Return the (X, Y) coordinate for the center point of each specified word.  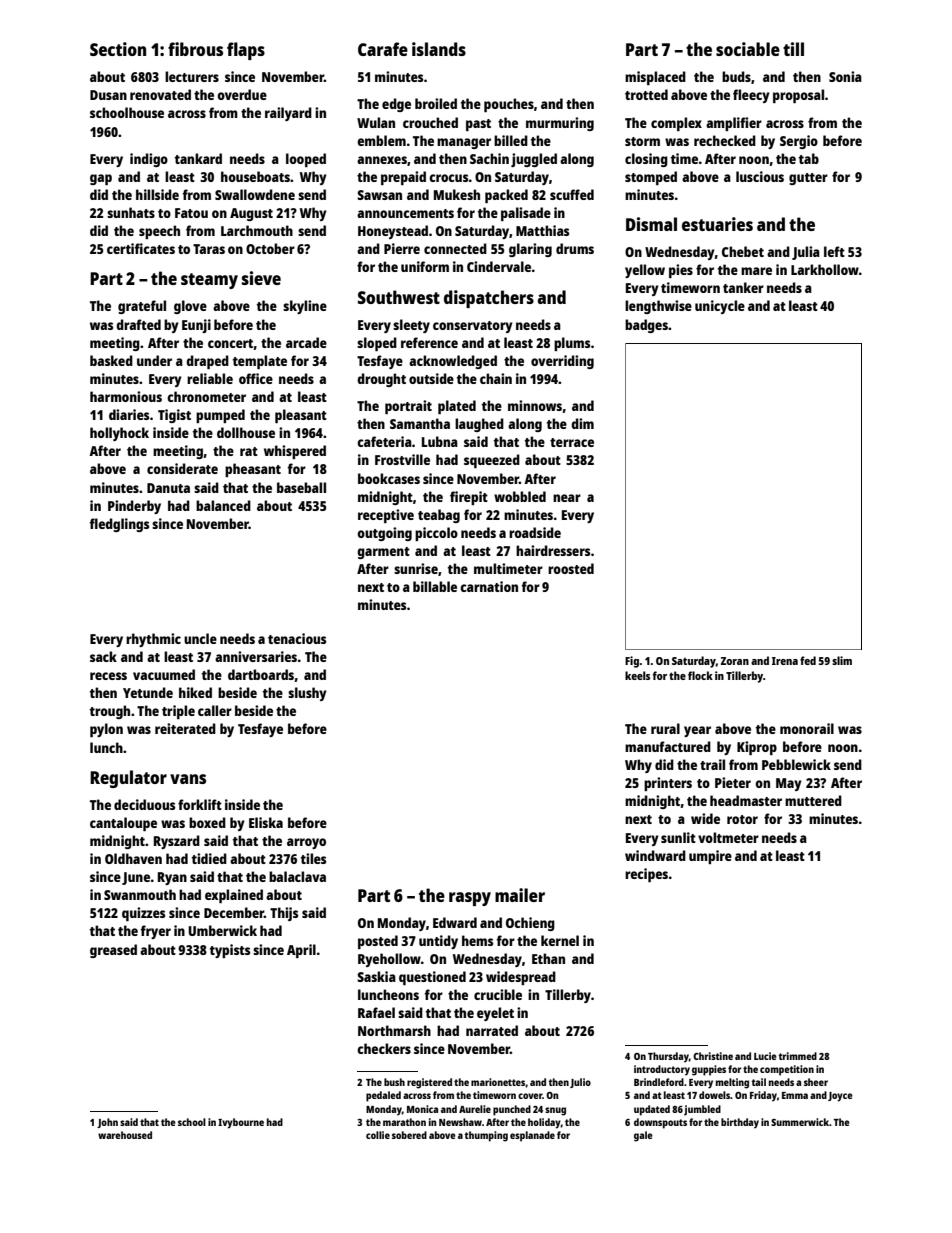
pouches (509, 105)
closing (646, 160)
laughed (479, 425)
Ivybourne (241, 1123)
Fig (632, 662)
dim (582, 423)
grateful (142, 307)
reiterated (185, 728)
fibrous (195, 49)
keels (637, 675)
